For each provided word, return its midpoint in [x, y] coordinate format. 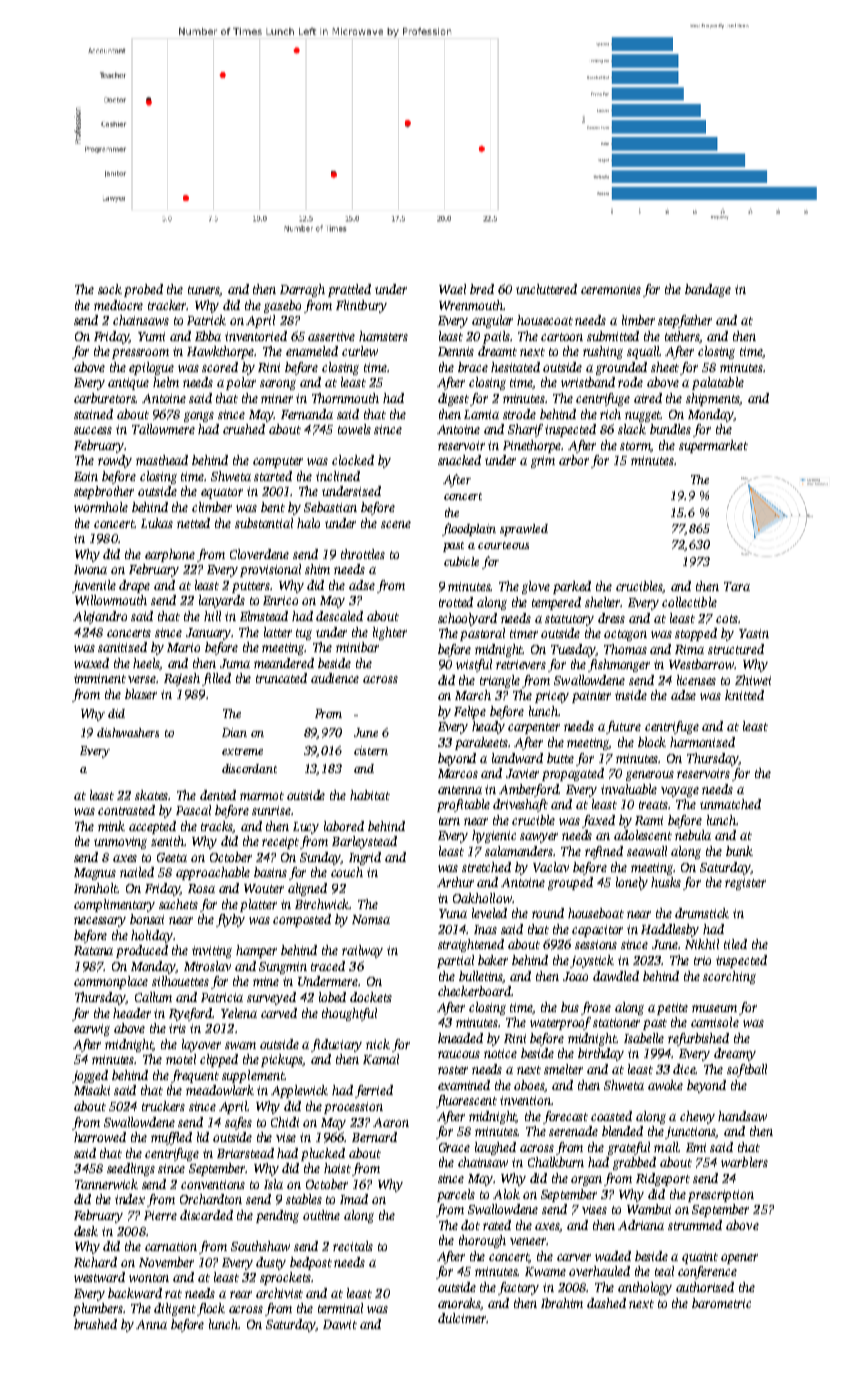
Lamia [481, 414]
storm [636, 447]
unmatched [730, 804]
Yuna [453, 913]
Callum [153, 997]
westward [99, 1277]
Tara [737, 586]
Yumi [151, 336]
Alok [506, 1194]
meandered [284, 663]
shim [317, 569]
